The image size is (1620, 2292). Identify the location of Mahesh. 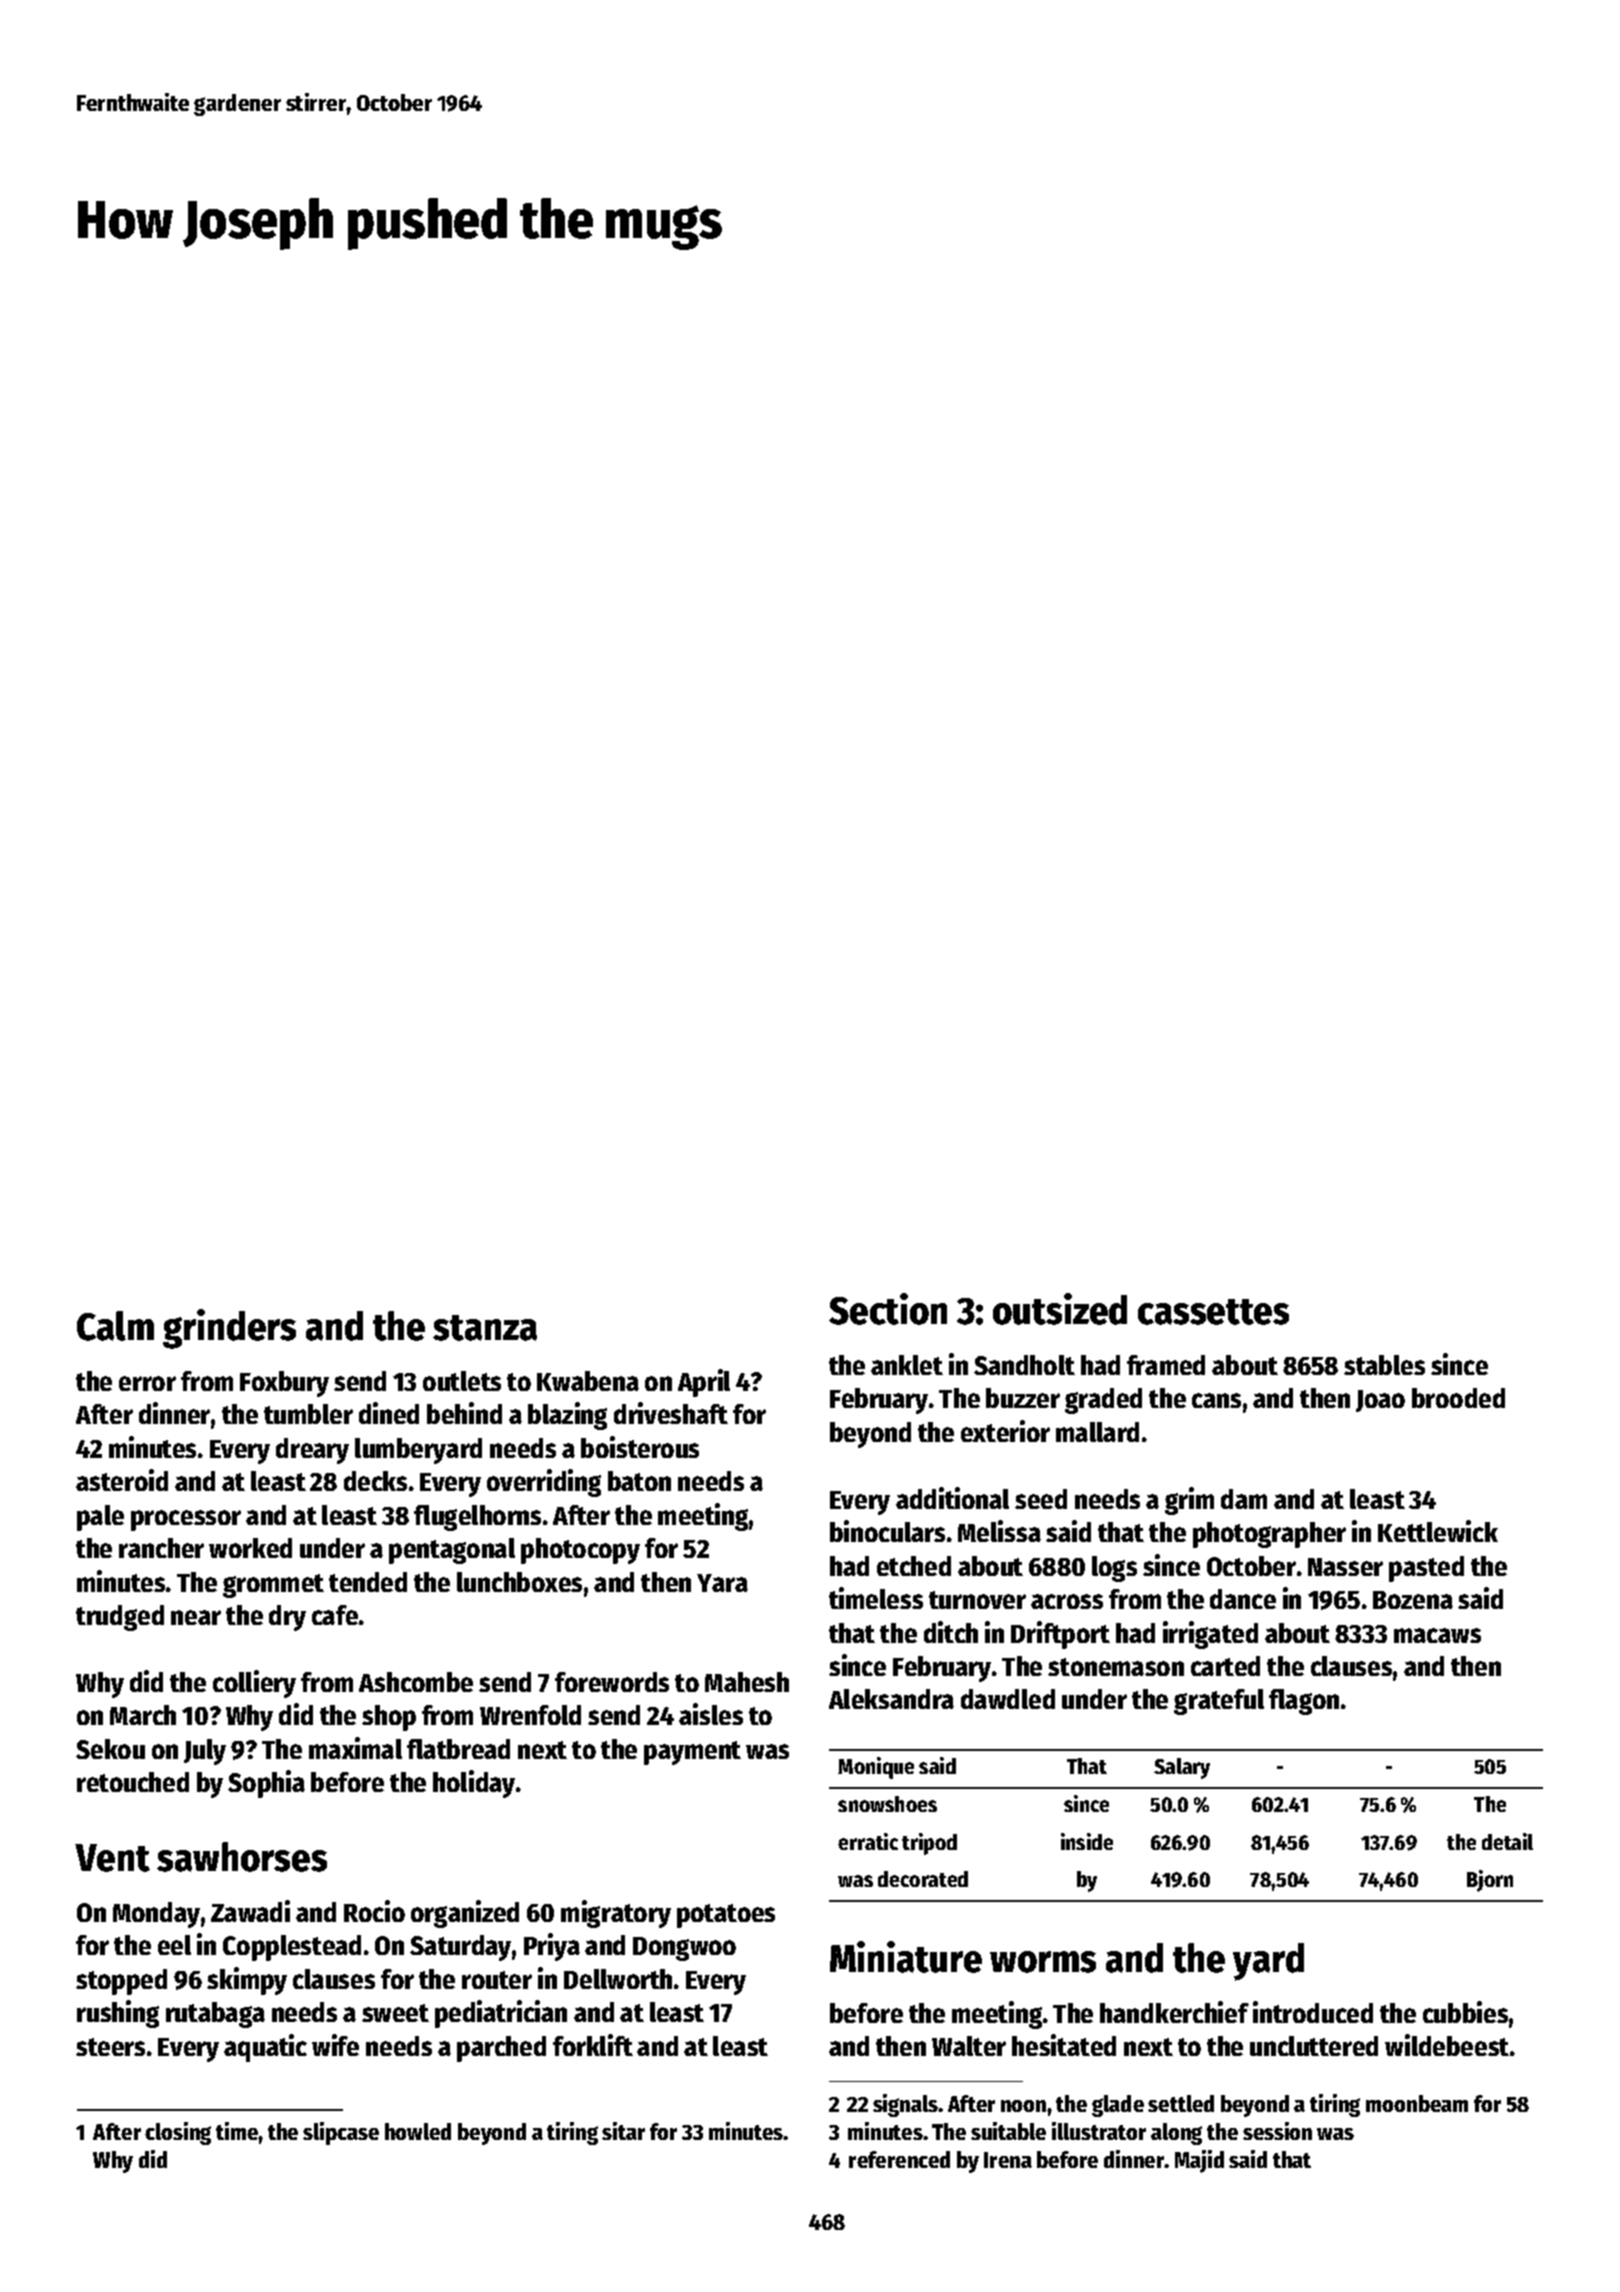
(747, 1682).
